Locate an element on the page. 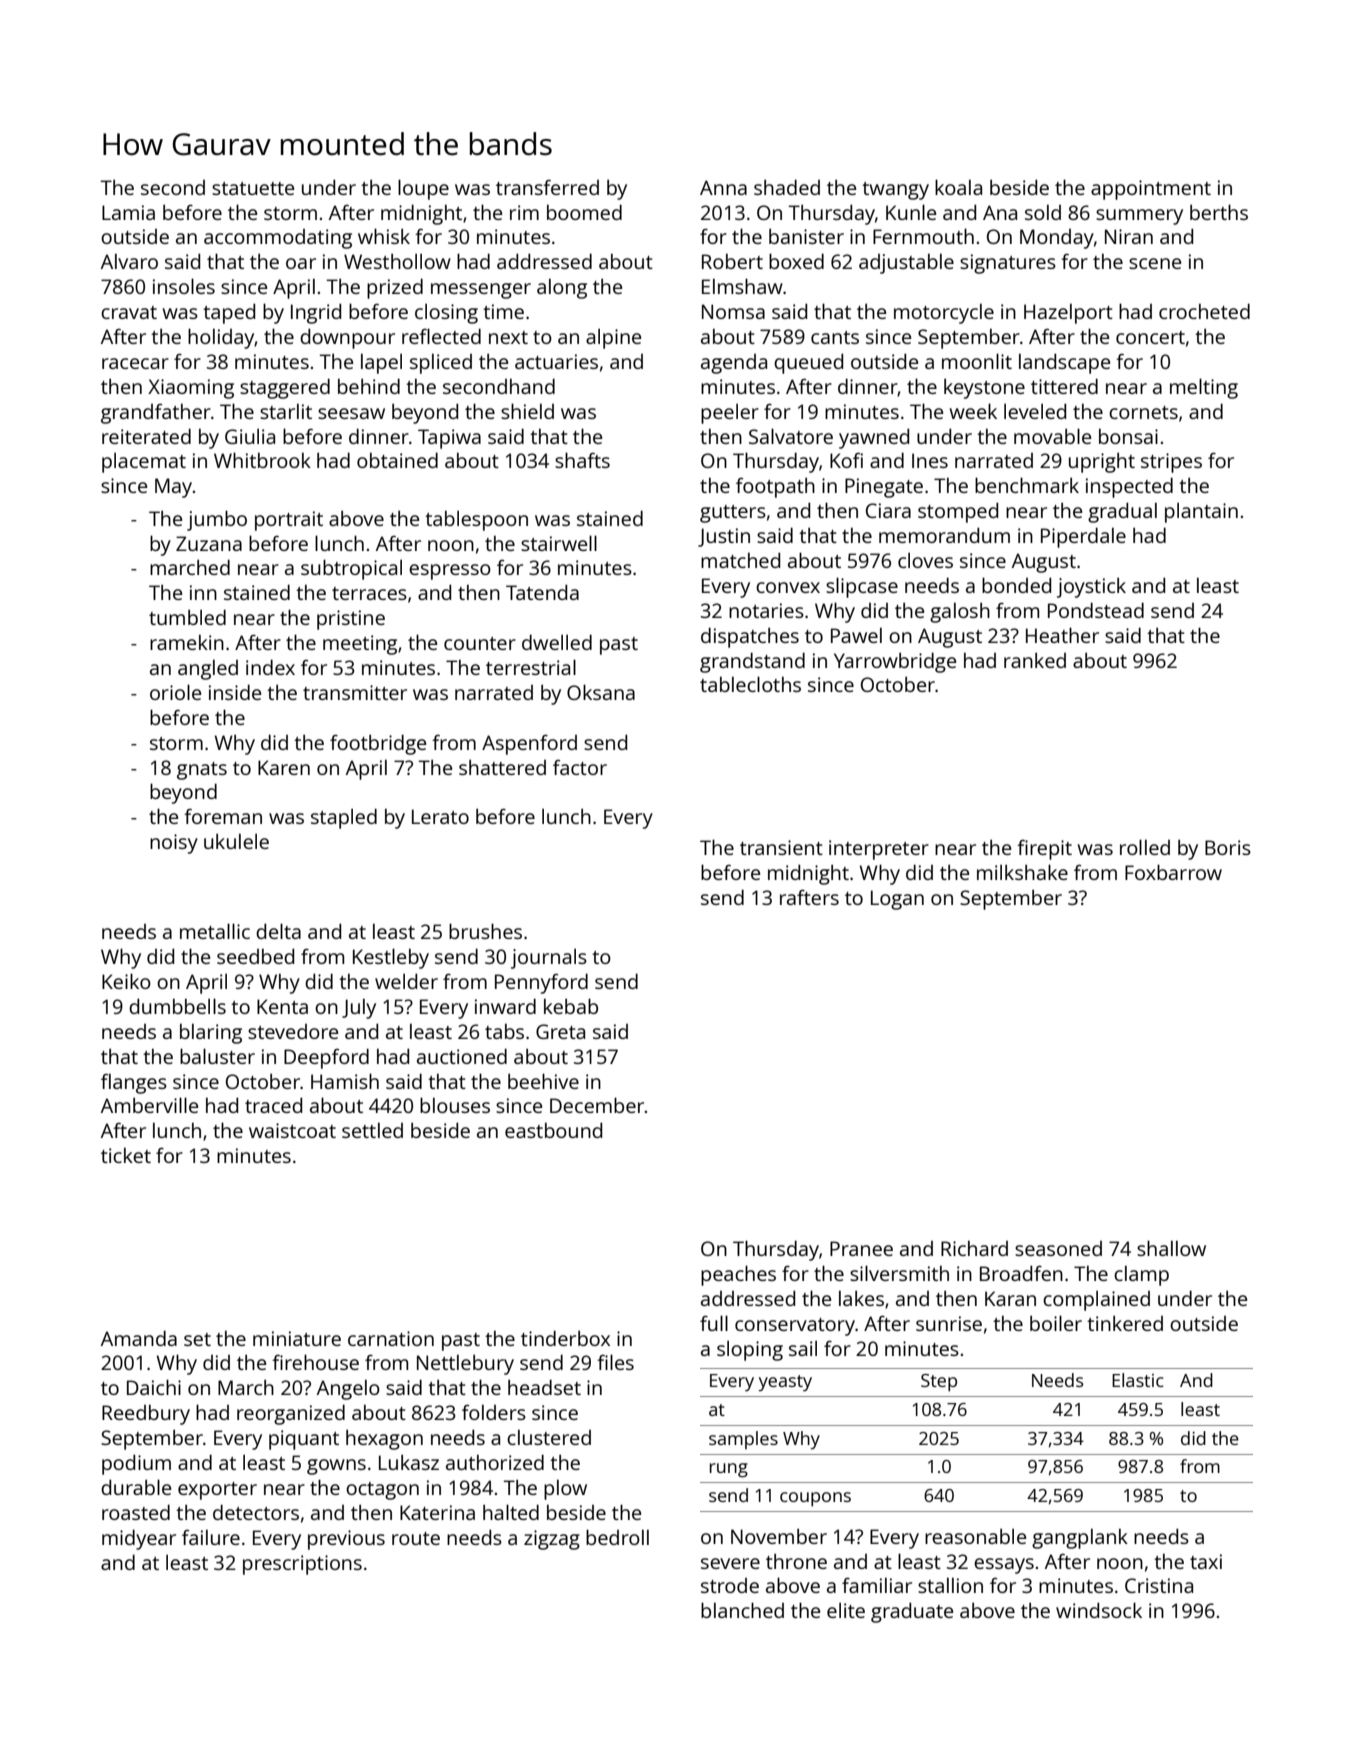  berths is located at coordinates (1219, 212).
